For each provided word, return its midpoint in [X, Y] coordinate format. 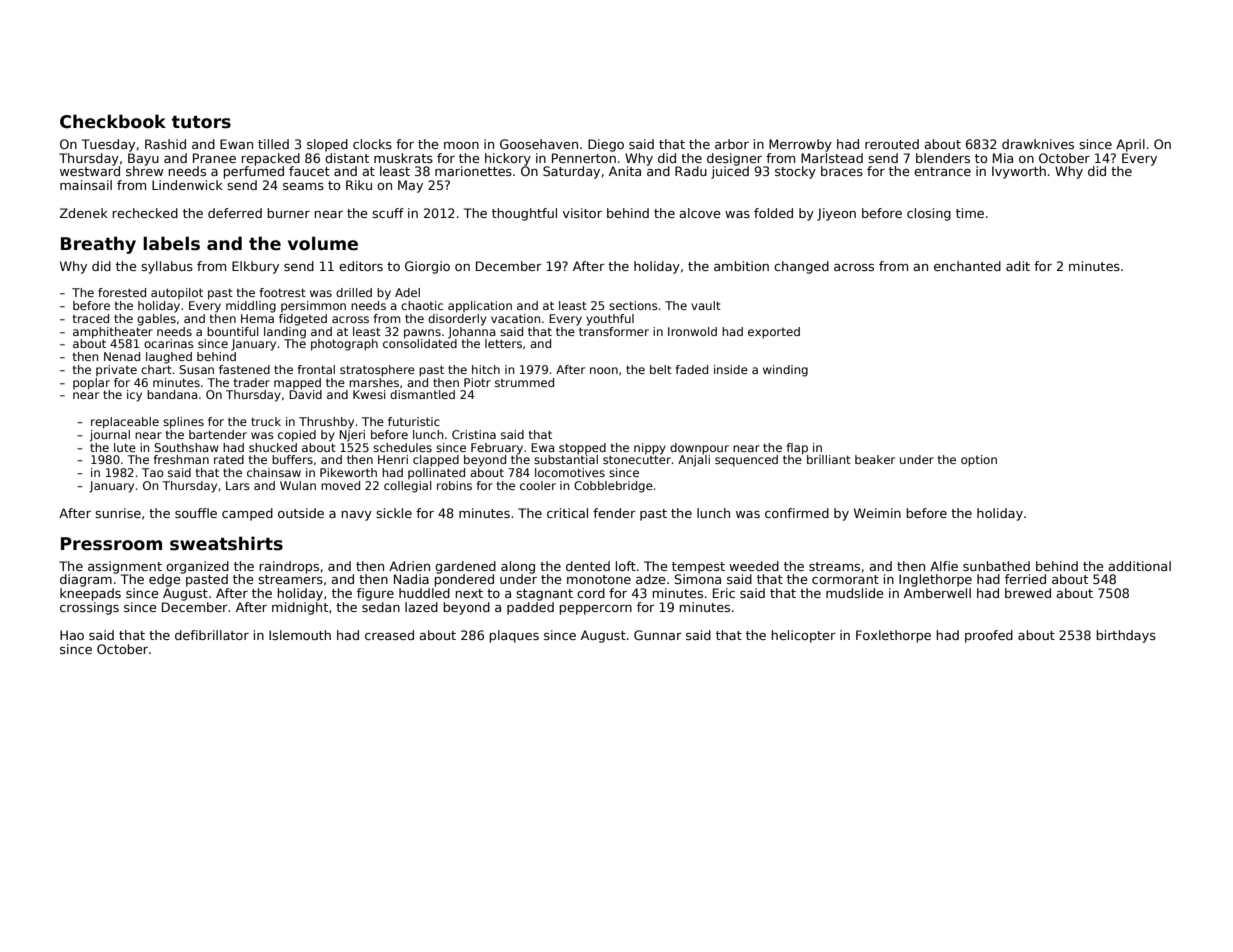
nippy [650, 449]
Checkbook [113, 121]
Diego [606, 145]
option [979, 461]
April [1130, 145]
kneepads [90, 594]
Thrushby [326, 423]
